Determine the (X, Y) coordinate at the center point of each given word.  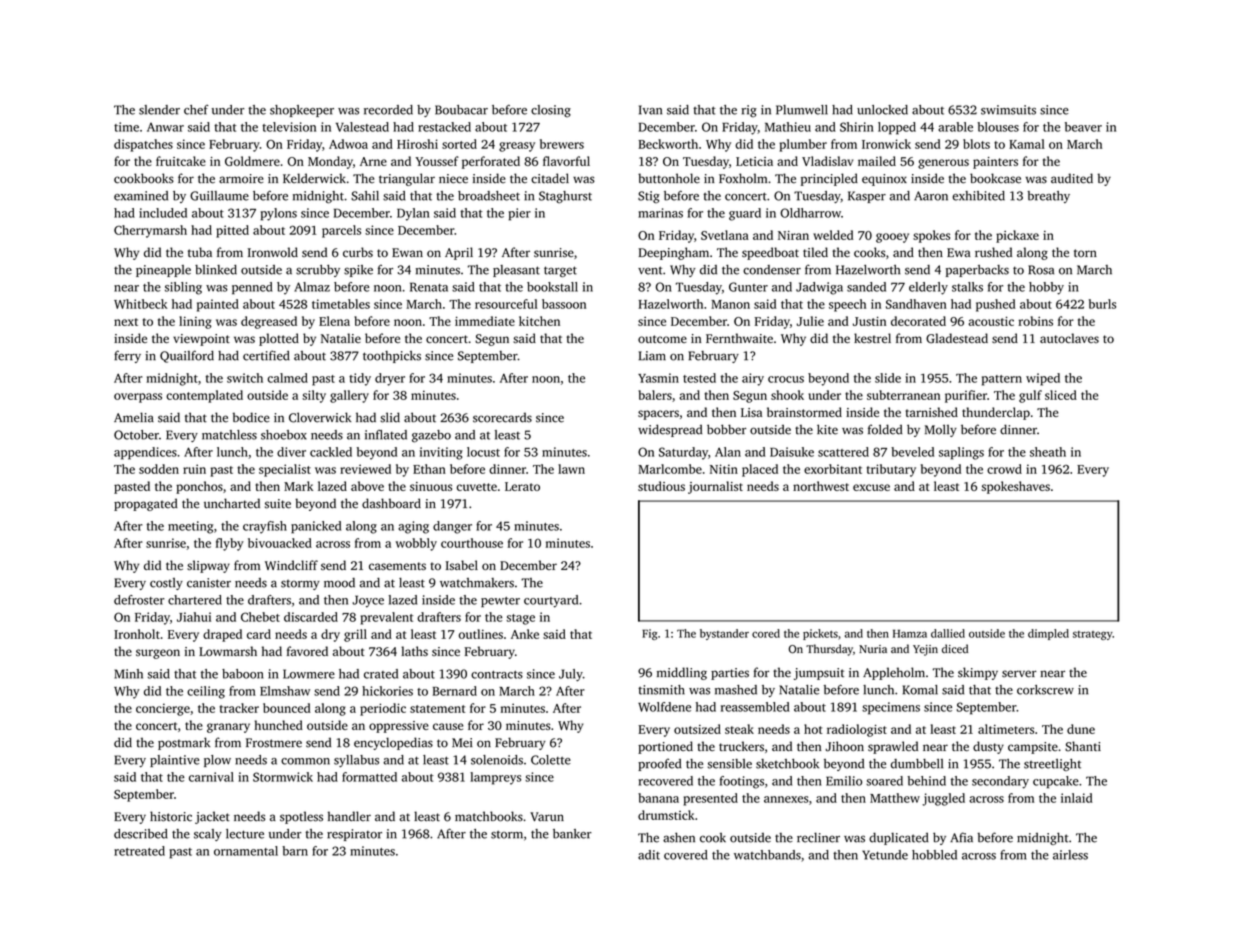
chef (196, 110)
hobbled (934, 855)
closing (551, 111)
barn (295, 851)
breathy (1048, 197)
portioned (665, 747)
